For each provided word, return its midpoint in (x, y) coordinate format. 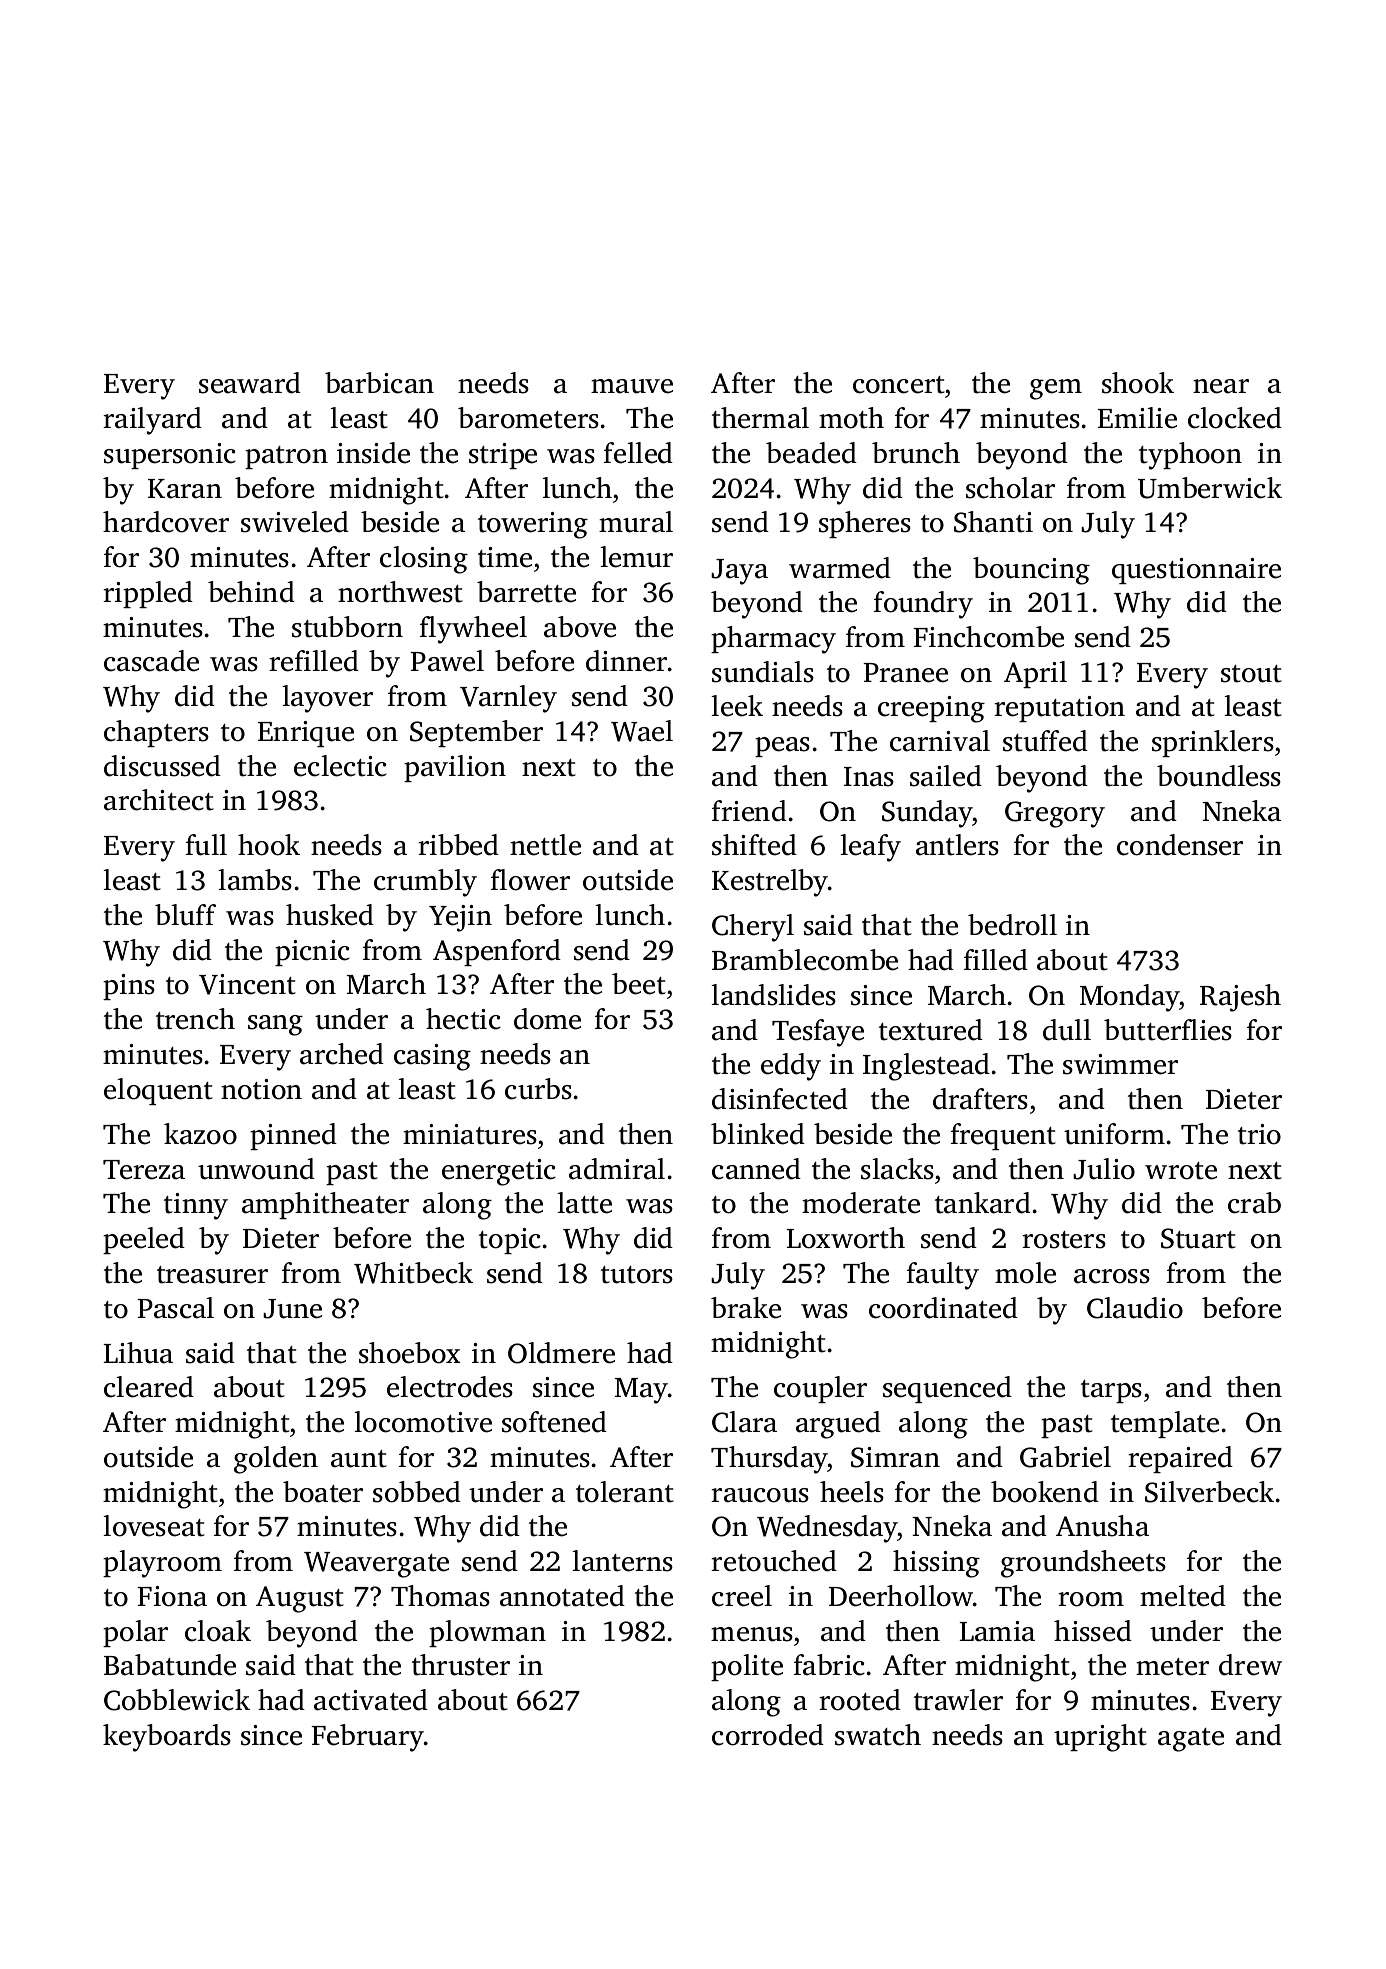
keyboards (167, 1738)
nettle (545, 845)
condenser (1180, 845)
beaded (811, 453)
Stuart (1198, 1238)
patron (286, 457)
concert (899, 385)
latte (585, 1203)
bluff (185, 915)
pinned (293, 1136)
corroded (768, 1735)
